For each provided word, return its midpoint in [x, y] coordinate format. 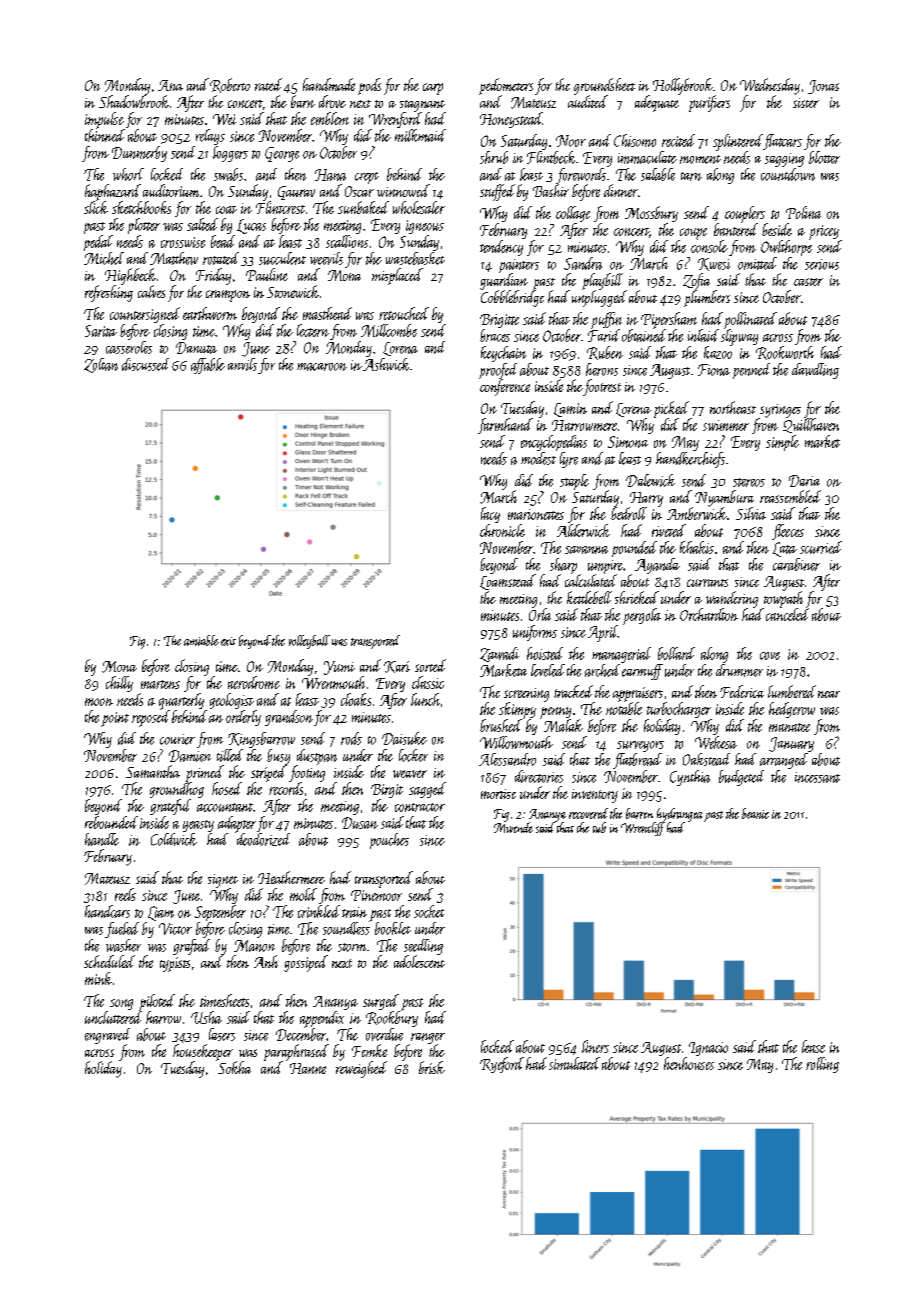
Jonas [823, 87]
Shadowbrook [134, 101]
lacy [490, 515]
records [286, 788]
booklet [393, 928]
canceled [787, 614]
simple [782, 443]
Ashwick [386, 364]
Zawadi [499, 654]
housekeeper [203, 1052]
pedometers [506, 86]
